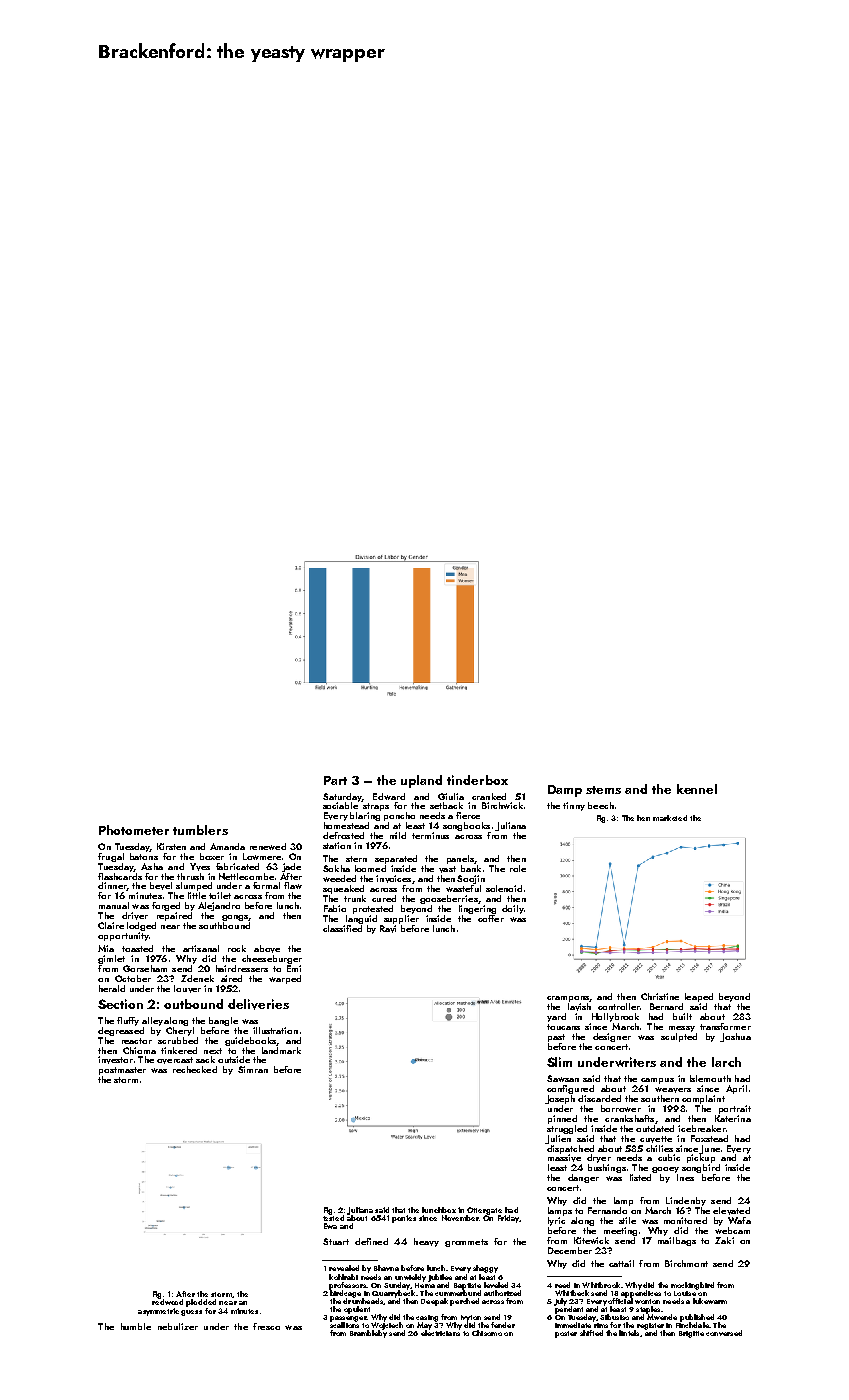 The height and width of the page is (1400, 849). Describe the element at coordinates (685, 1293) in the page. I see `Louise` at that location.
